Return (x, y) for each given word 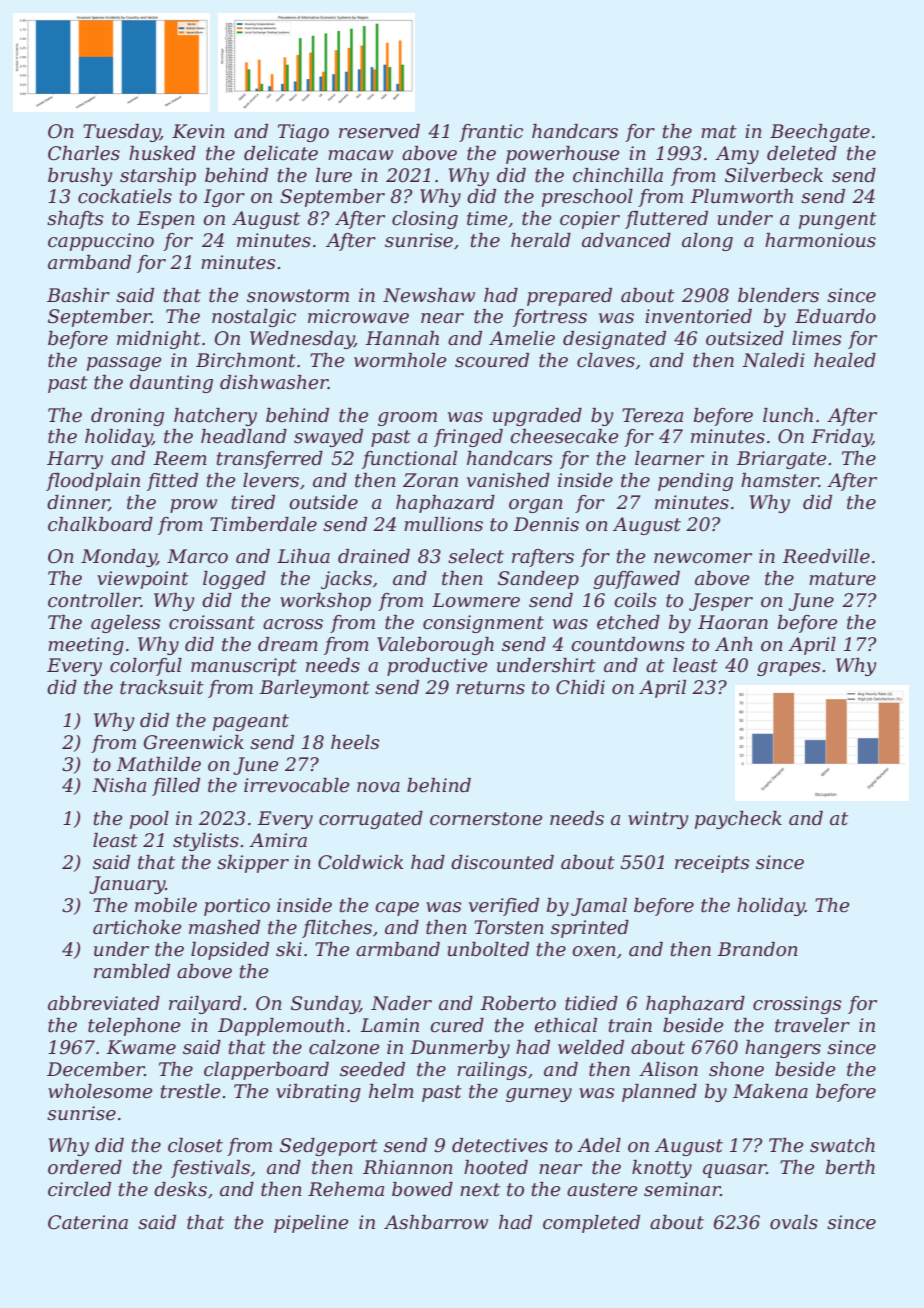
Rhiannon (408, 1167)
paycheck (738, 820)
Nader (401, 1003)
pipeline (311, 1224)
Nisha (119, 785)
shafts (75, 220)
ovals (794, 1222)
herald (541, 240)
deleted (802, 153)
